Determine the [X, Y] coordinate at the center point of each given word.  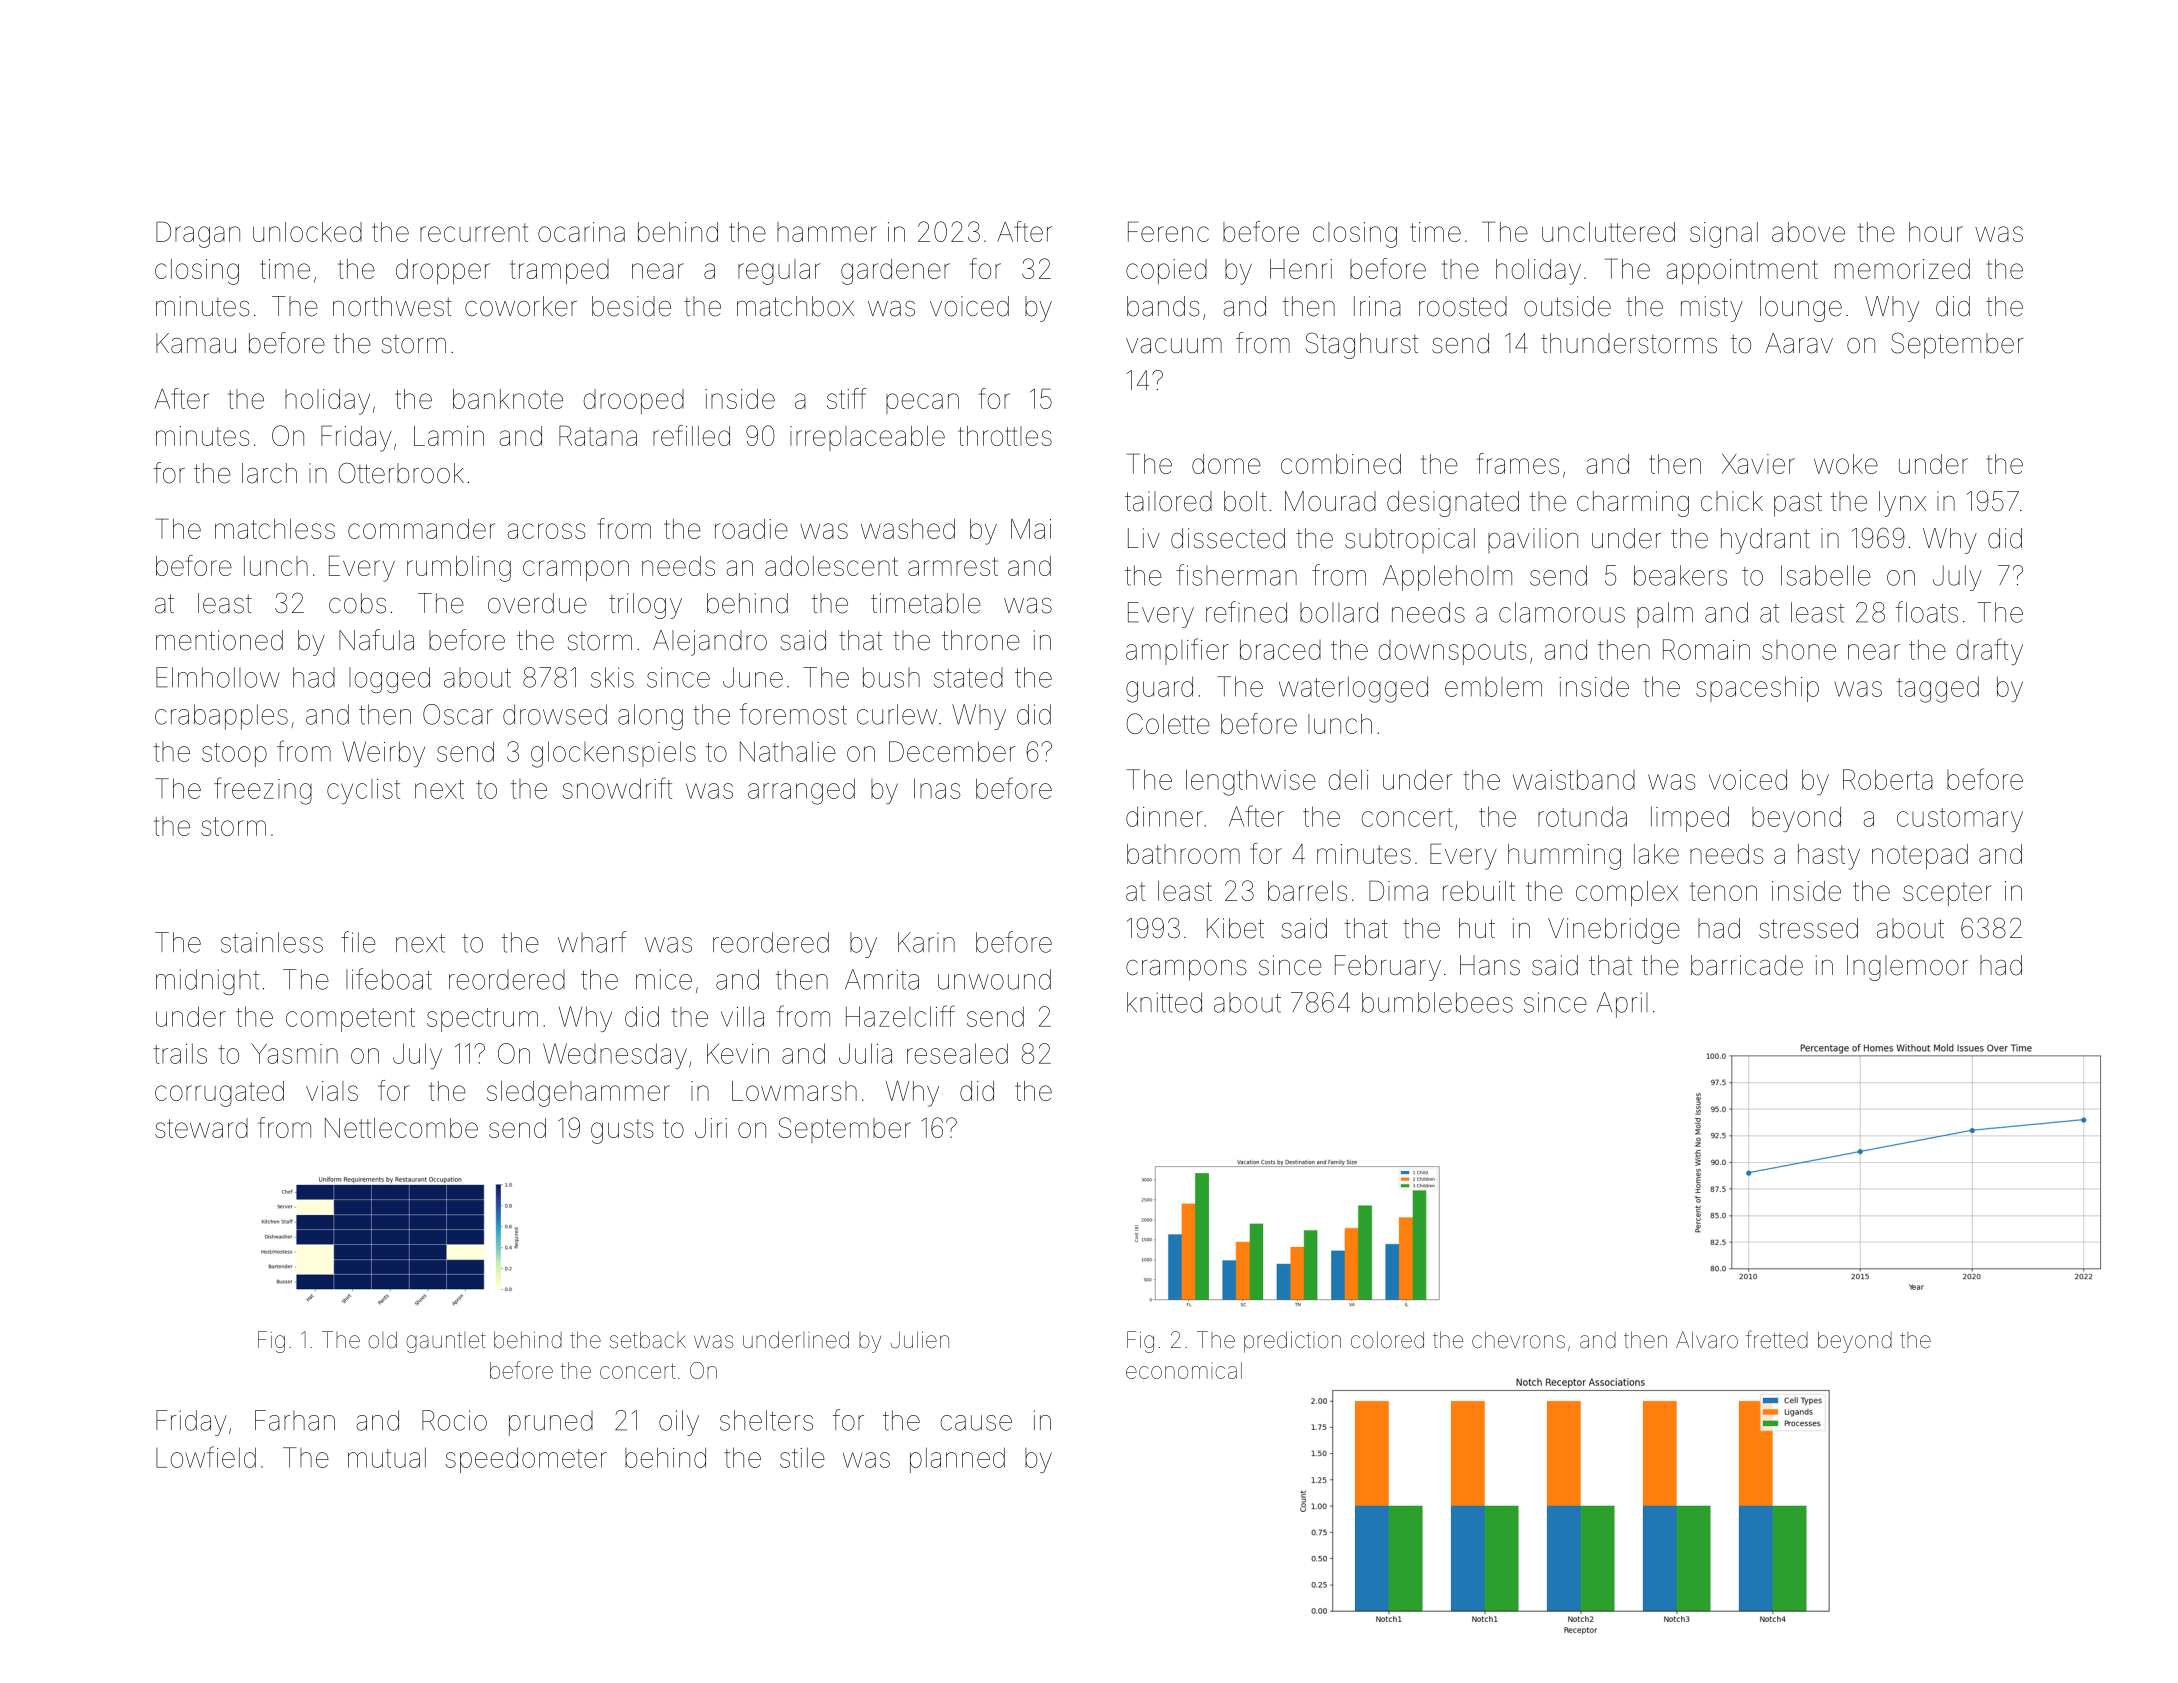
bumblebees [1437, 1002]
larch [269, 473]
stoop [234, 755]
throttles [1005, 436]
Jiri [711, 1128]
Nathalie [788, 751]
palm [1665, 615]
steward [201, 1128]
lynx [1902, 504]
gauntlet [446, 1342]
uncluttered [1608, 232]
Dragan [198, 234]
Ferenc [1168, 231]
